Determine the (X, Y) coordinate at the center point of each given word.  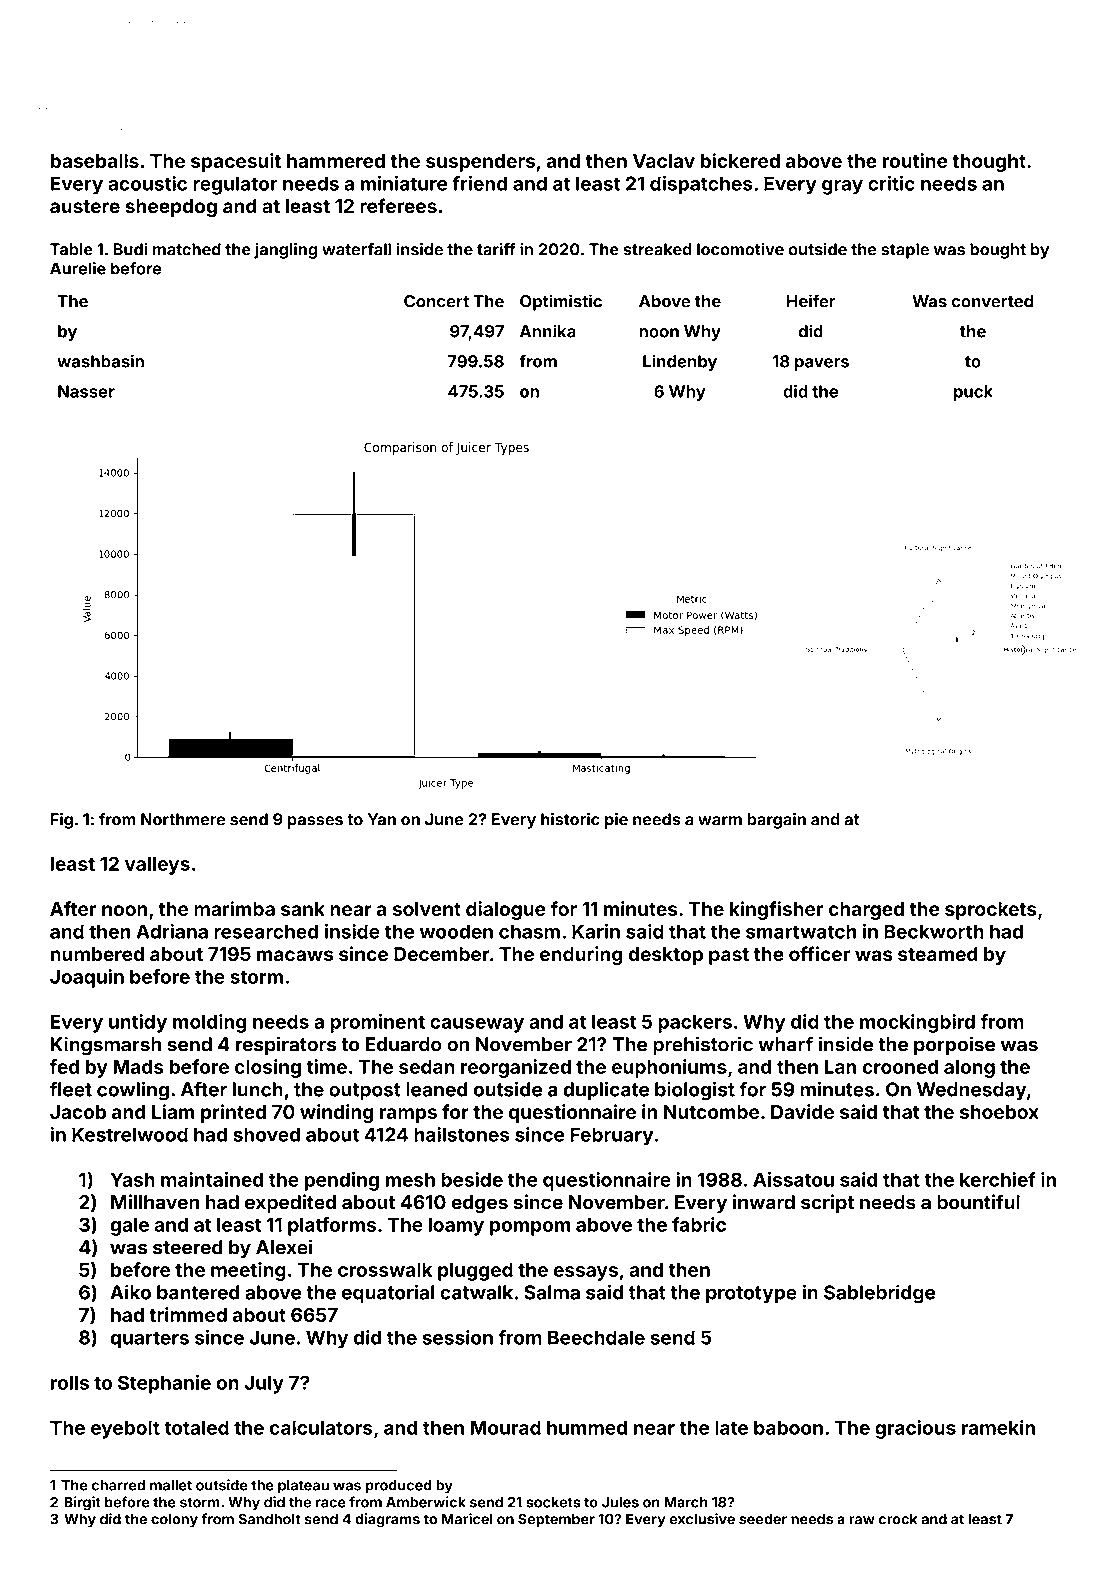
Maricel (467, 1519)
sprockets (991, 911)
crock (898, 1519)
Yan (382, 819)
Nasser (86, 391)
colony (174, 1521)
